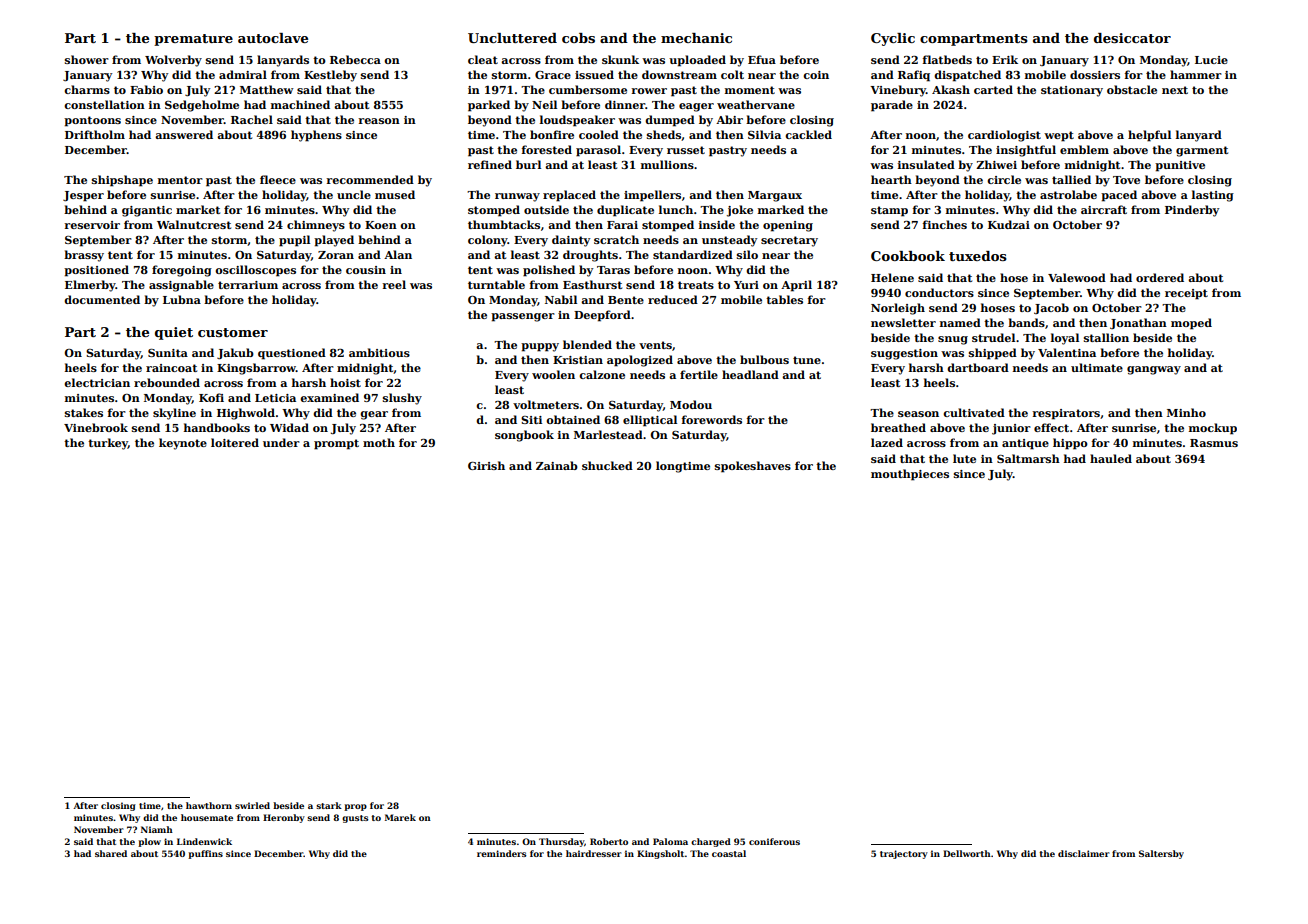  I want to click on swirled, so click(252, 805).
